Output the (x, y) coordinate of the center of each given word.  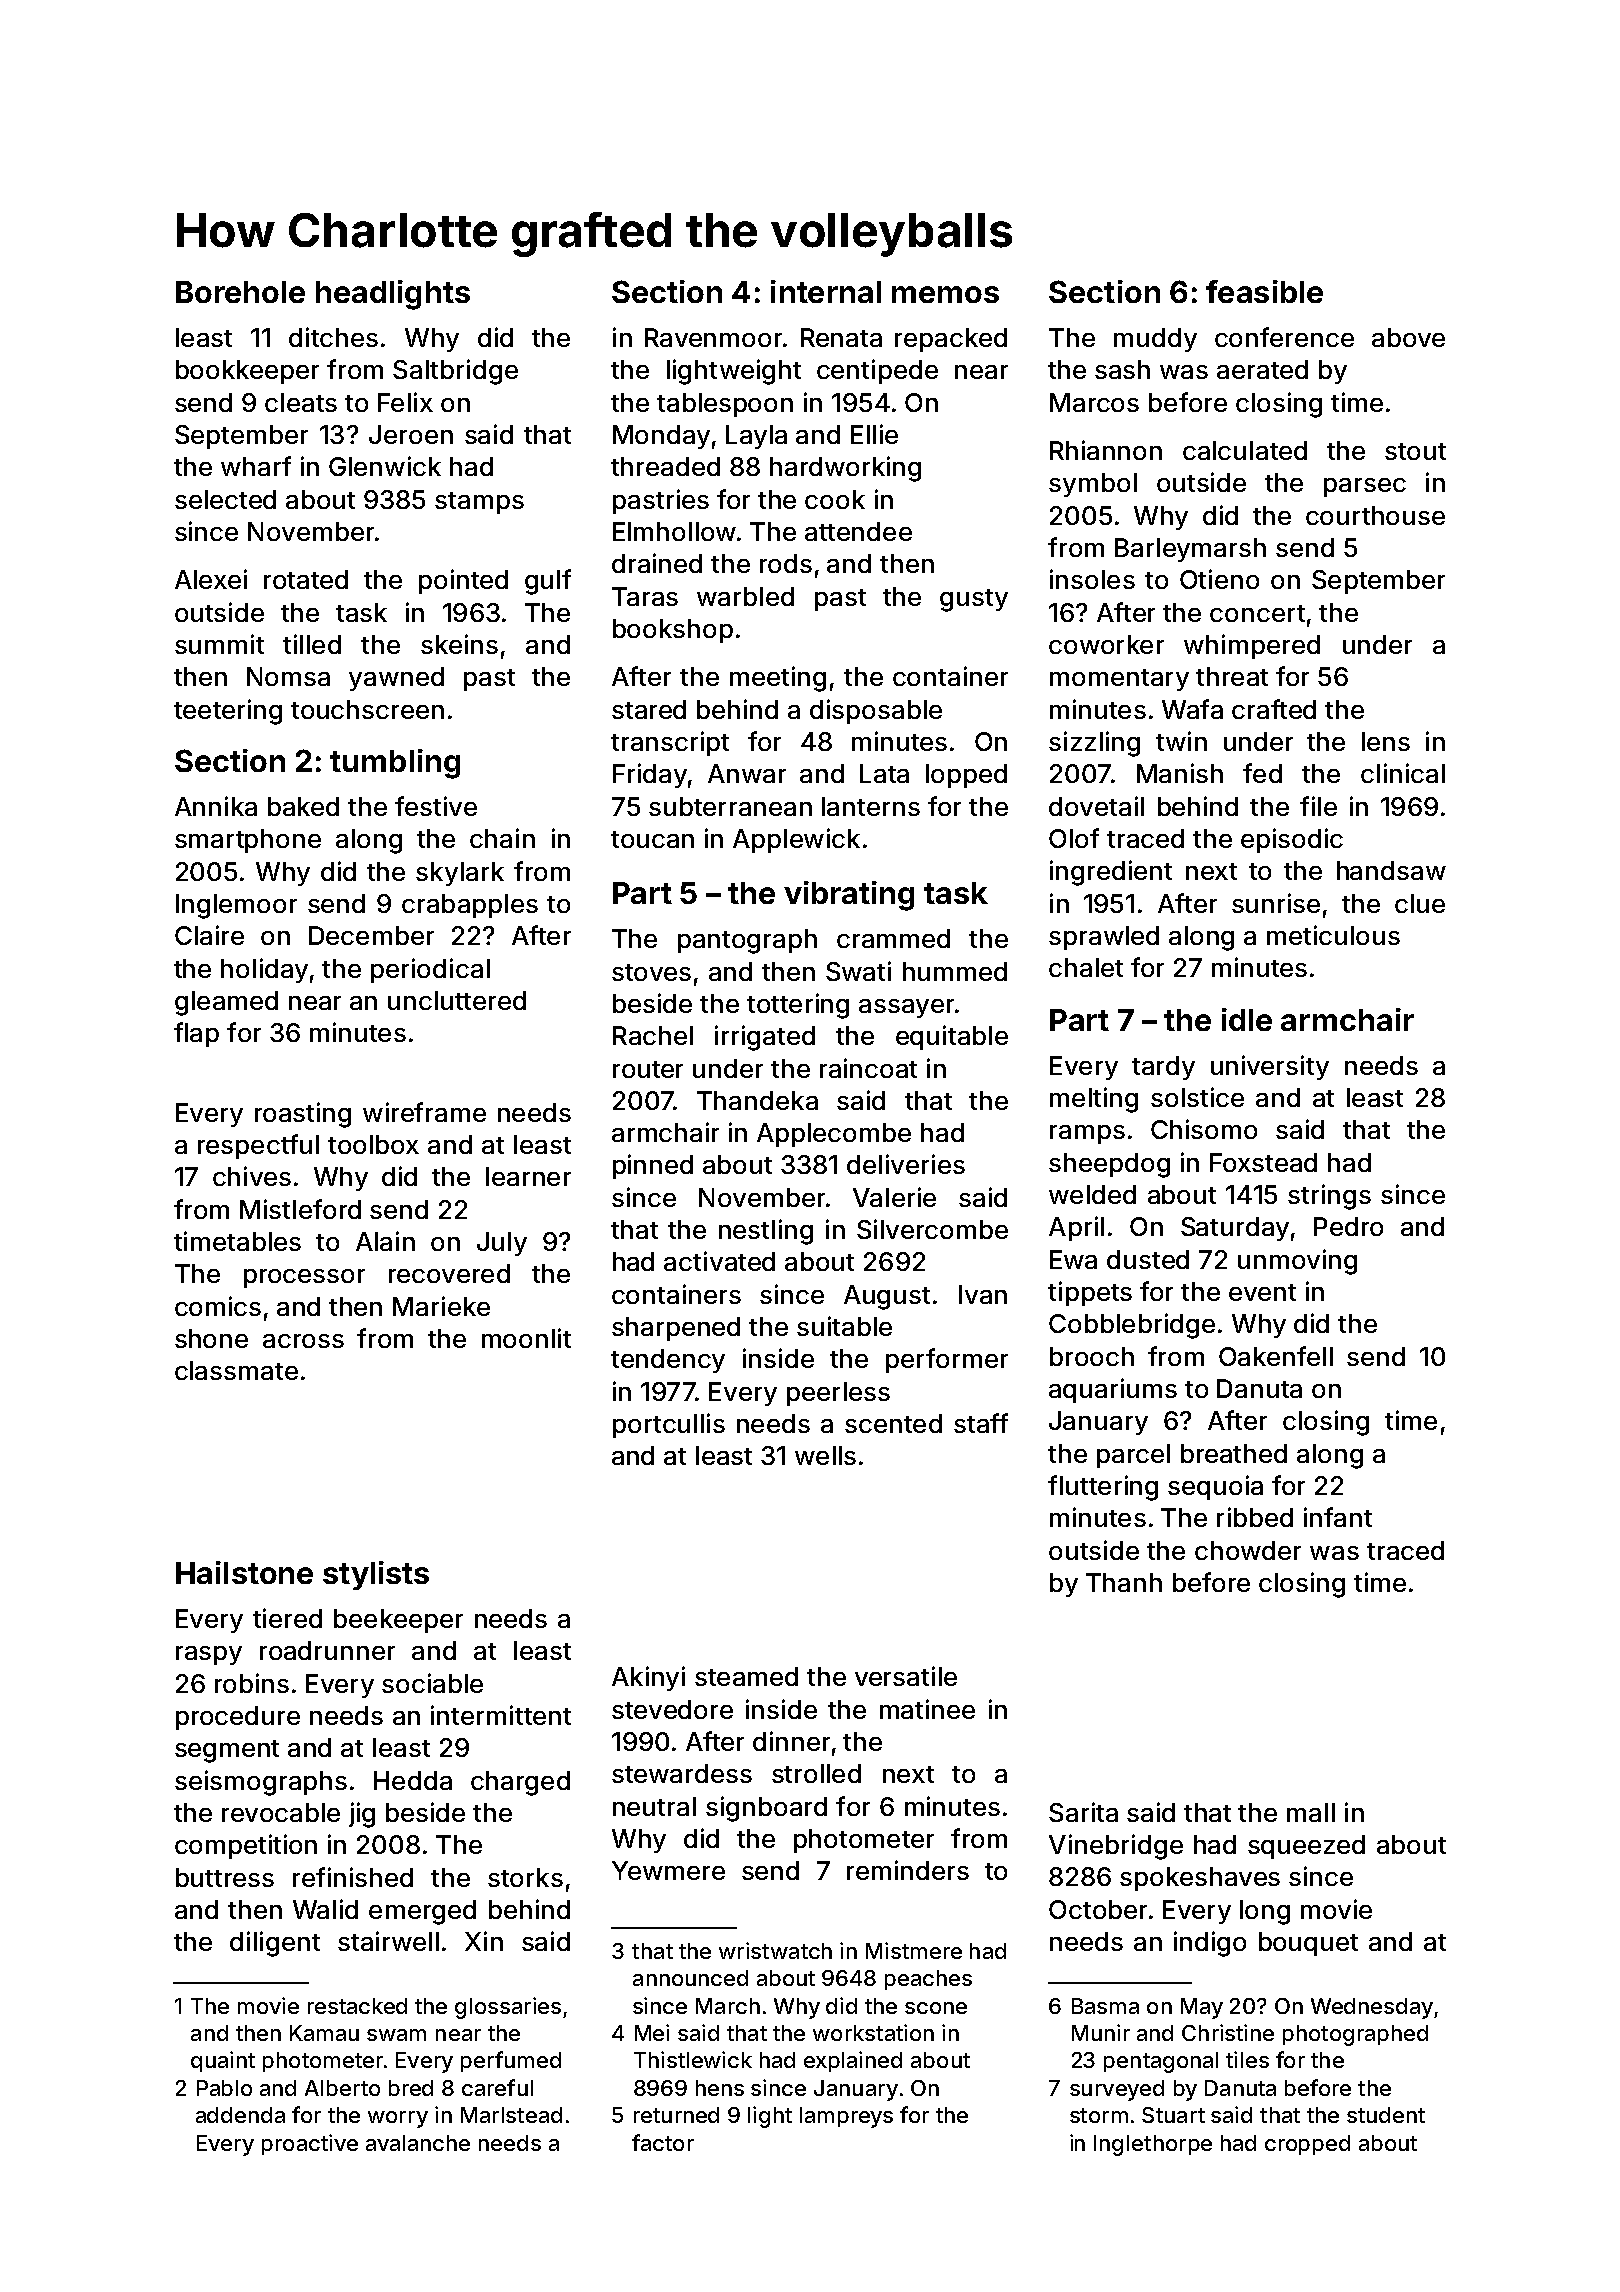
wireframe (424, 1112)
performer (947, 1360)
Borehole (240, 292)
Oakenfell (1276, 1356)
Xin (484, 1941)
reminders (908, 1870)
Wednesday (1372, 2008)
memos (945, 294)
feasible (1264, 291)
